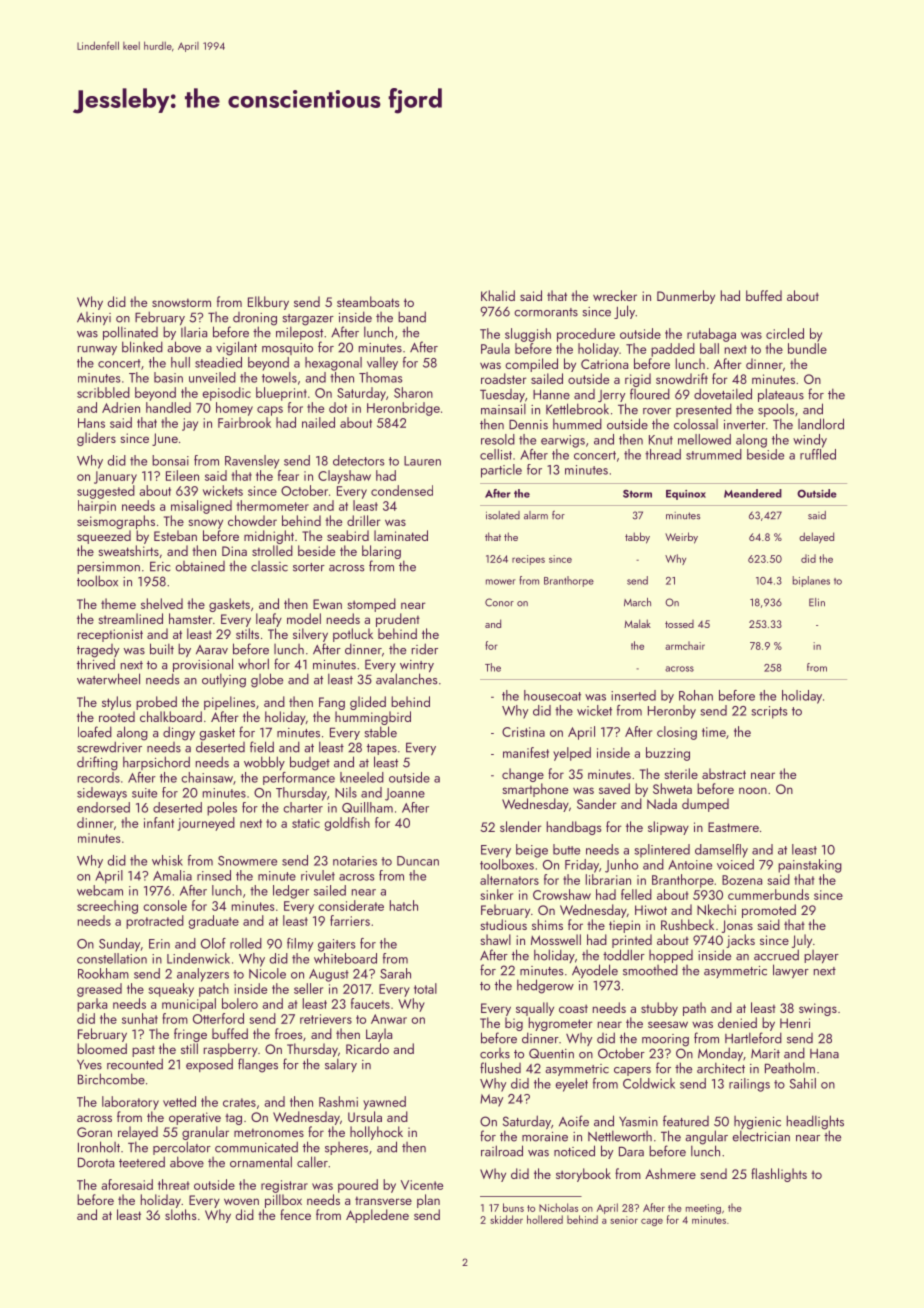  Describe the element at coordinates (624, 1220) in the page. I see `senior` at that location.
